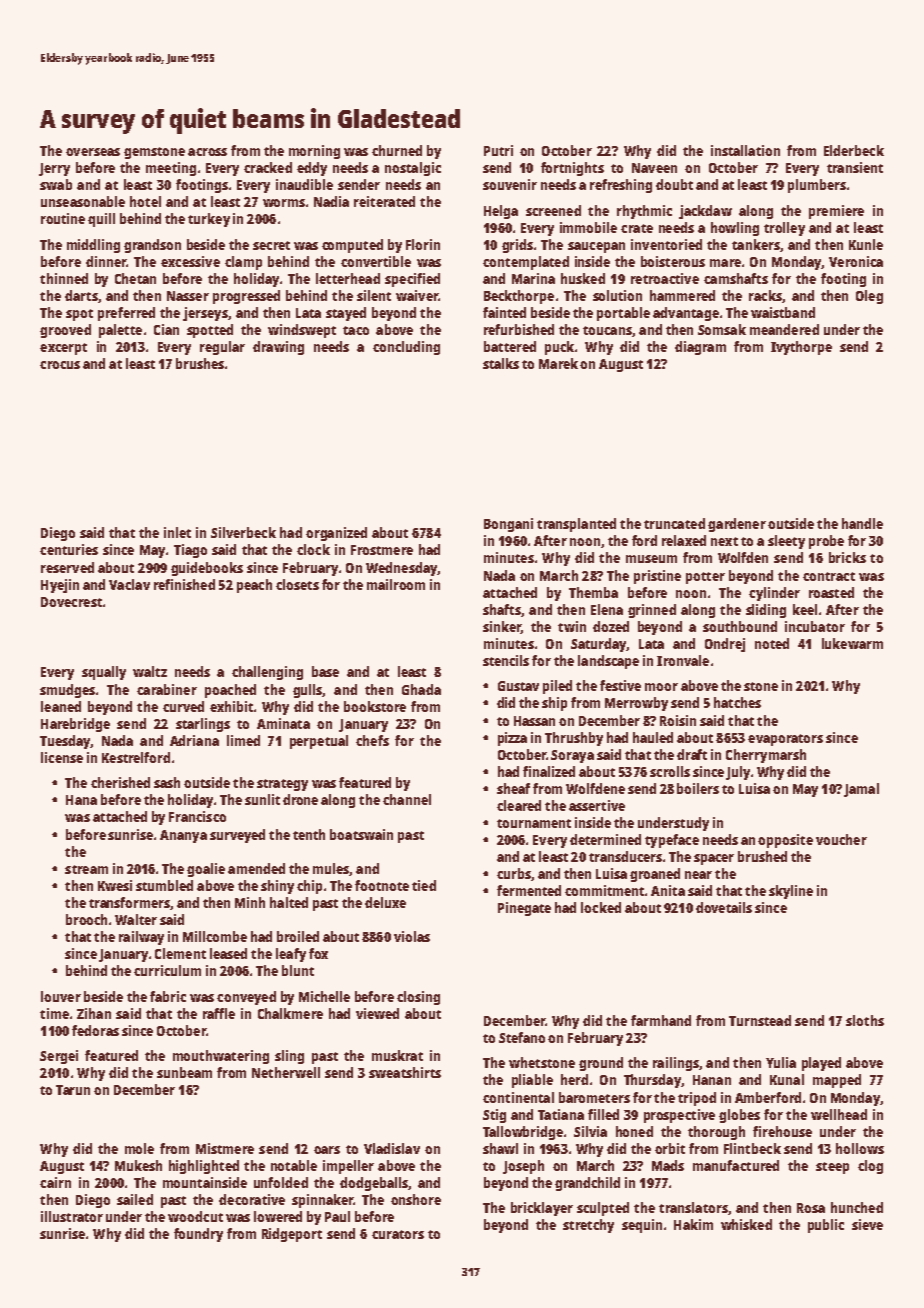 Image resolution: width=924 pixels, height=1308 pixels. What do you see at coordinates (198, 1235) in the document?
I see `foundry` at bounding box center [198, 1235].
